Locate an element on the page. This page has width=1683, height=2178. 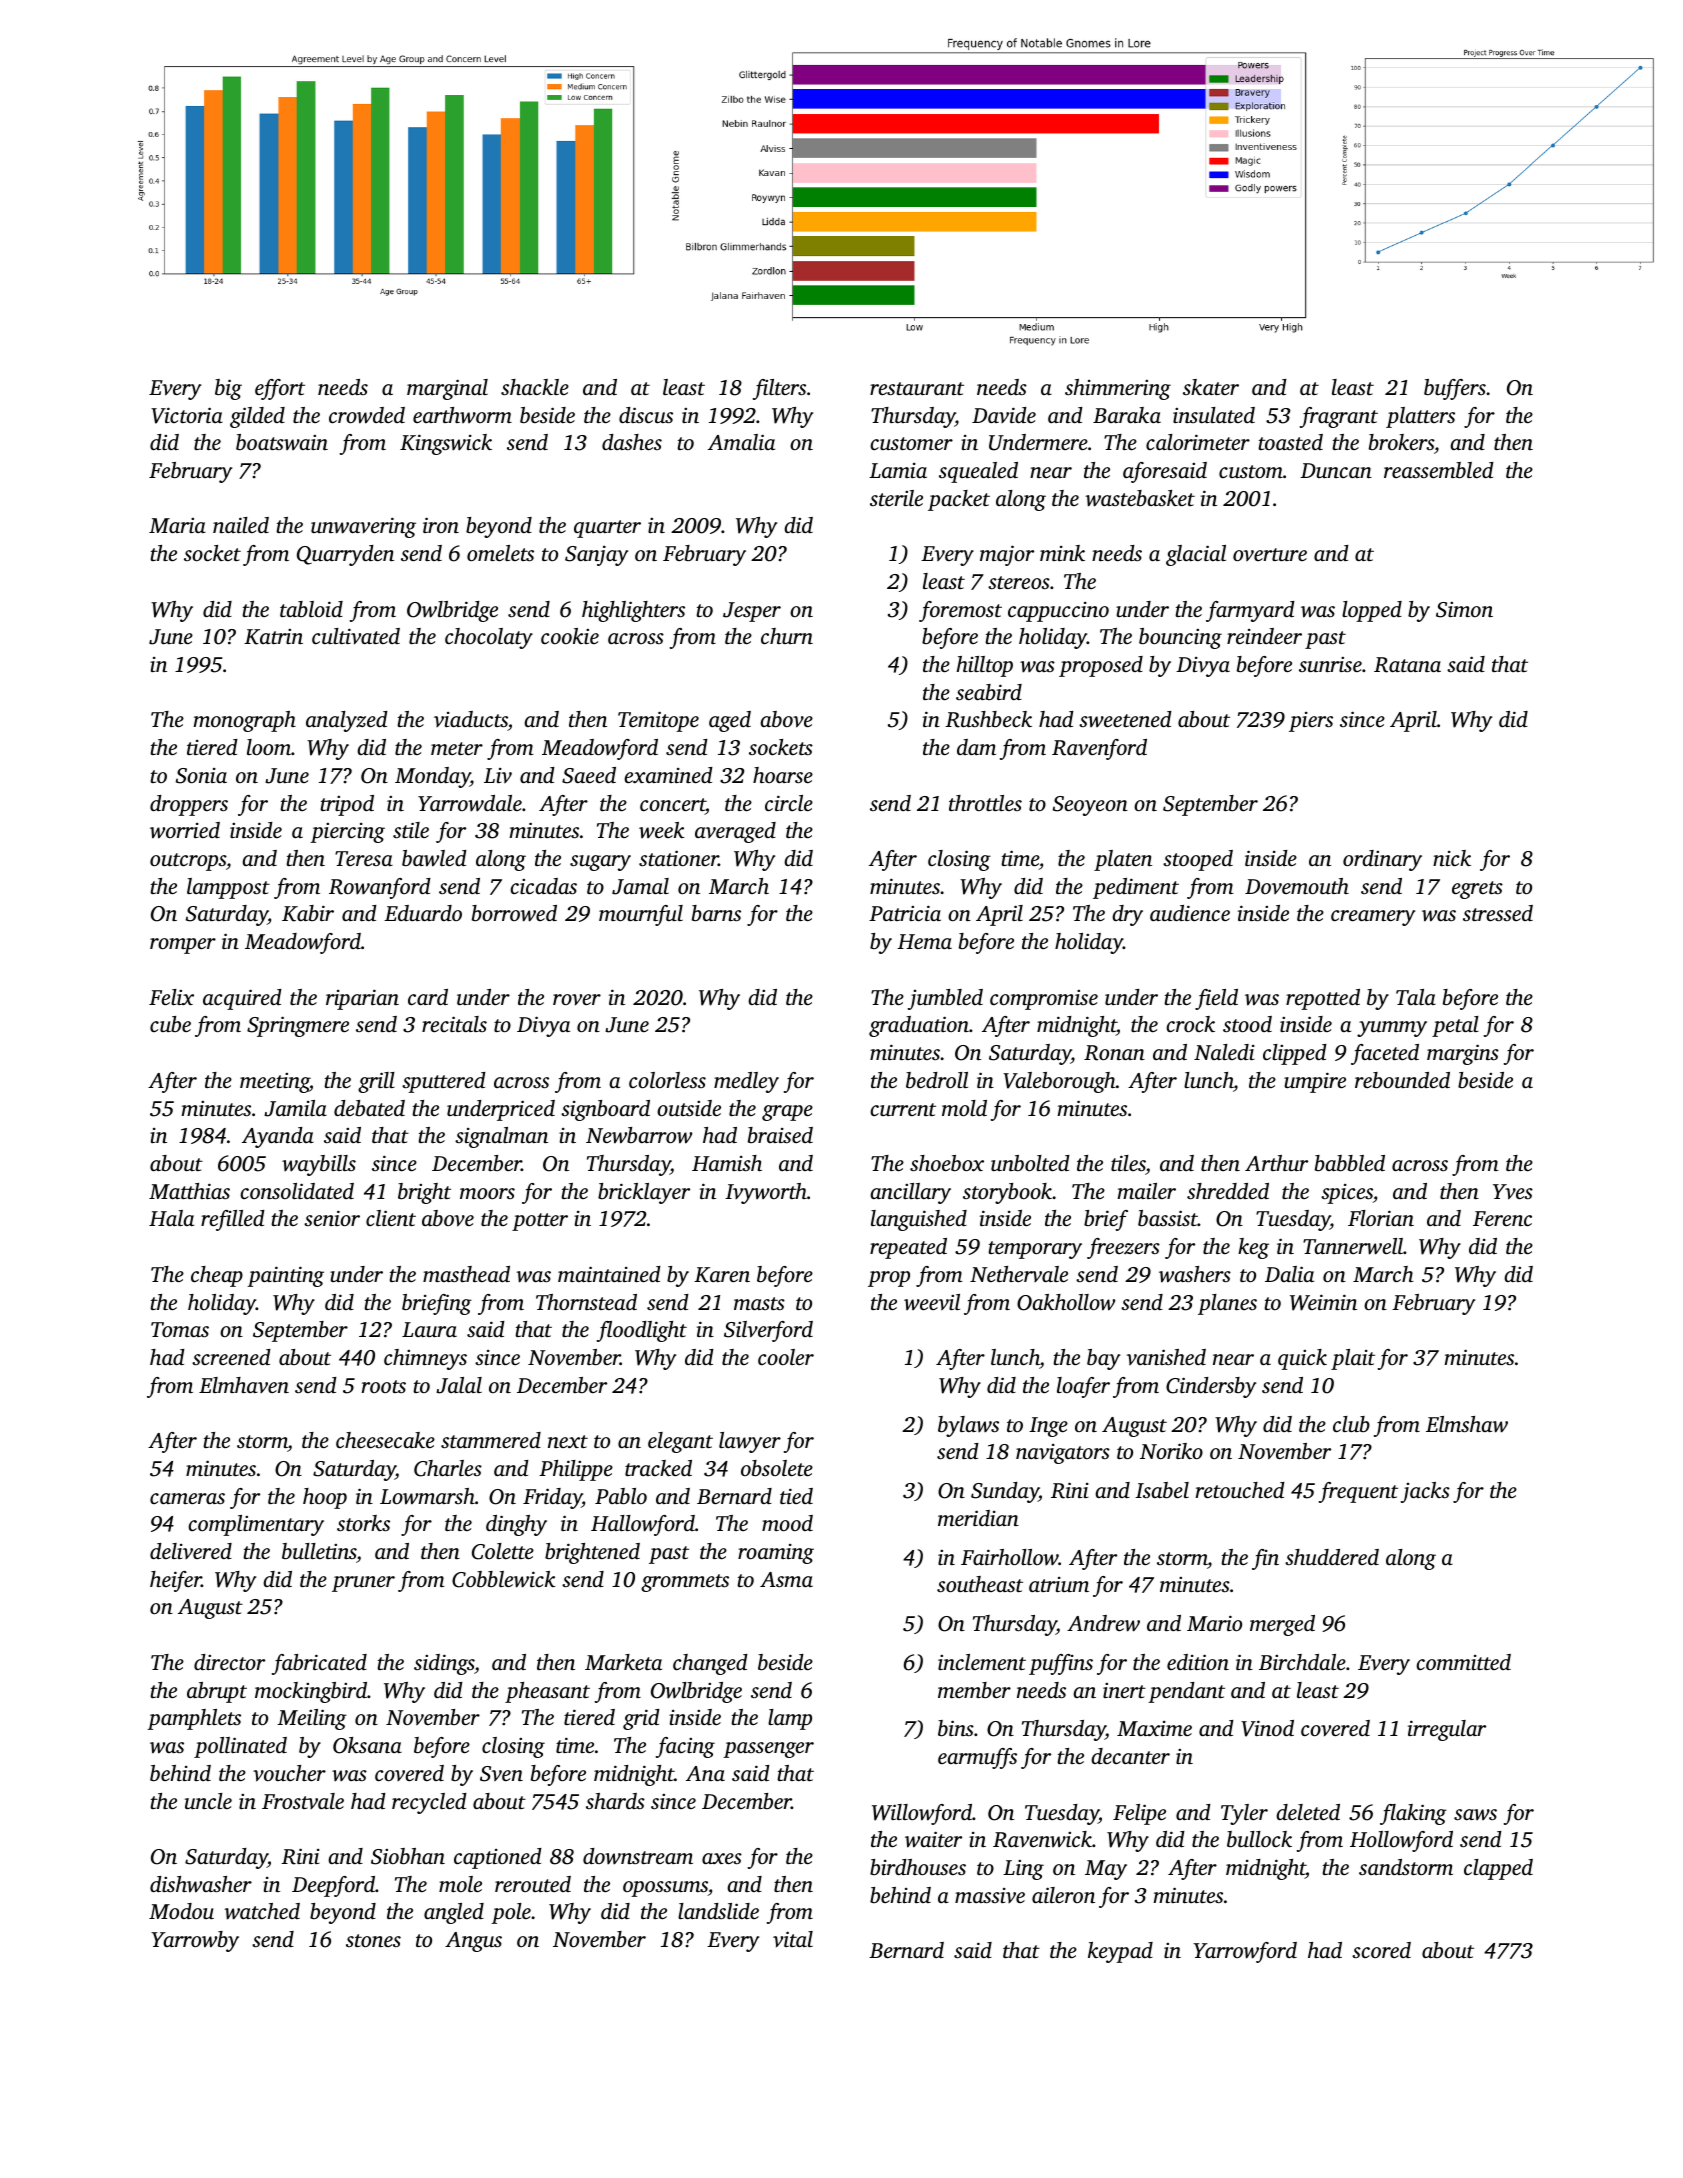
petal is located at coordinates (1455, 1026).
